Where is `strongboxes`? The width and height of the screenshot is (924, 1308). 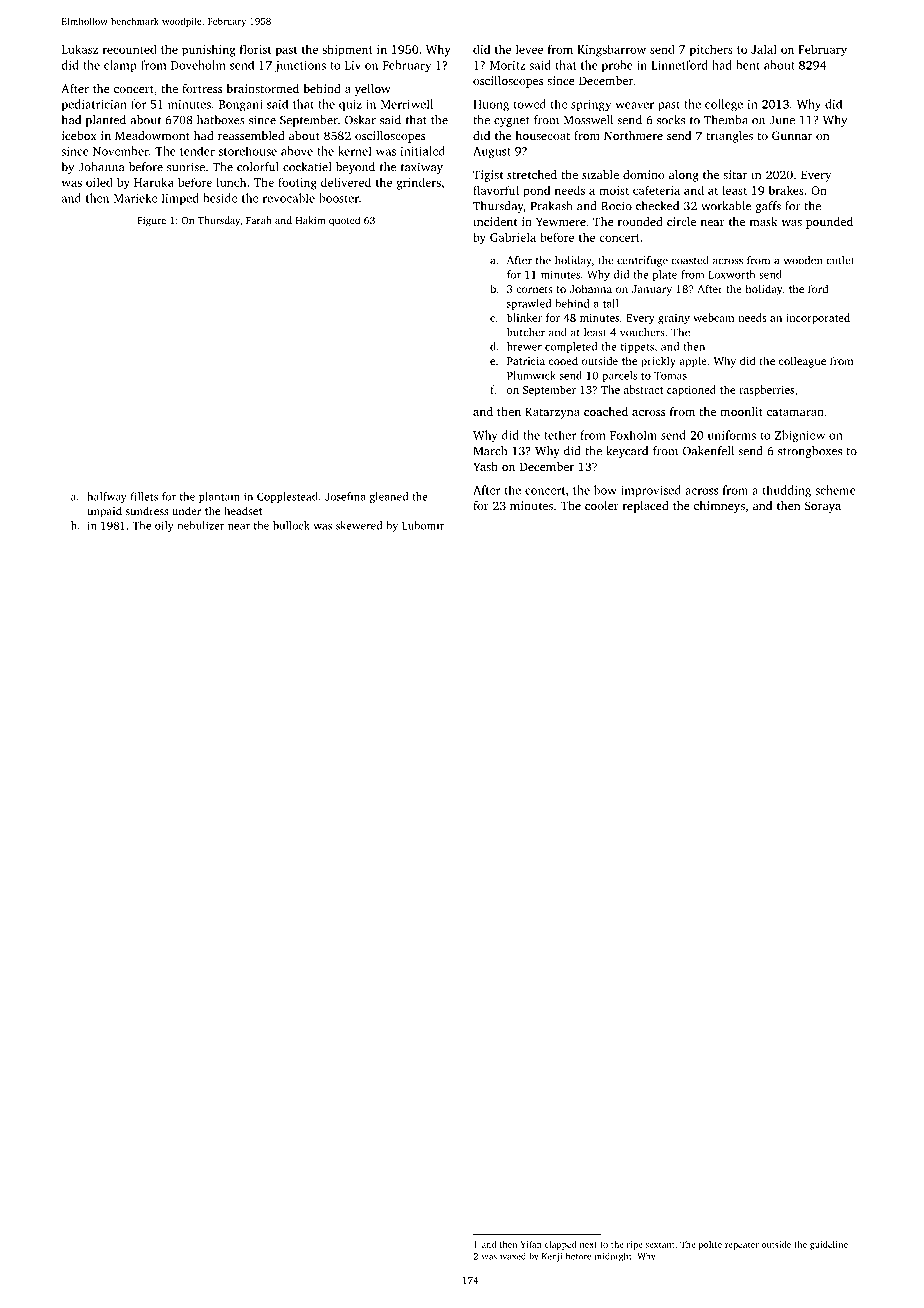 strongboxes is located at coordinates (810, 452).
